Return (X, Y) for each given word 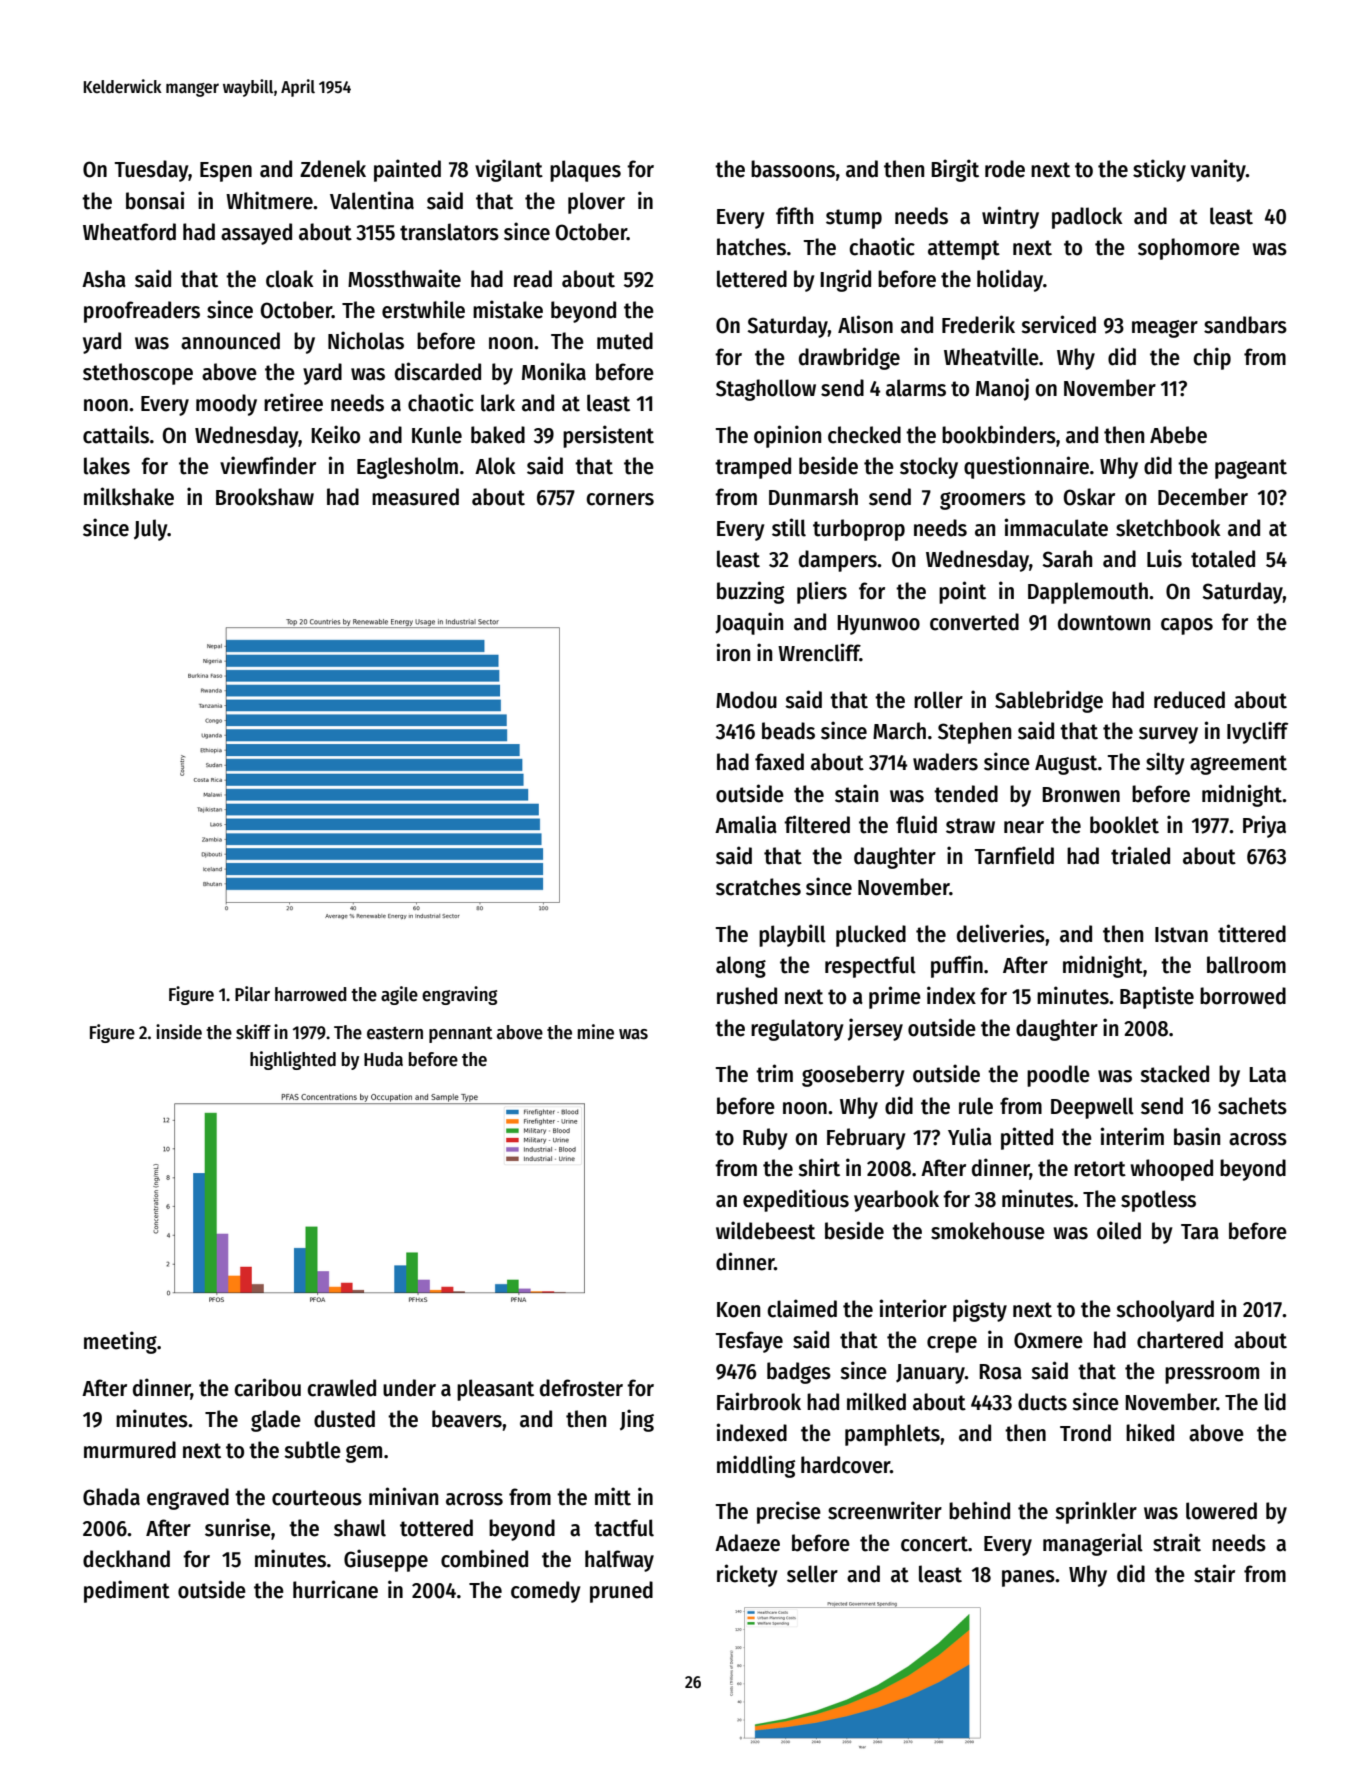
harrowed (311, 994)
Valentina (372, 200)
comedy (545, 1592)
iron (733, 652)
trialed (1140, 855)
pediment (127, 1591)
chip (1212, 358)
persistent (608, 436)
